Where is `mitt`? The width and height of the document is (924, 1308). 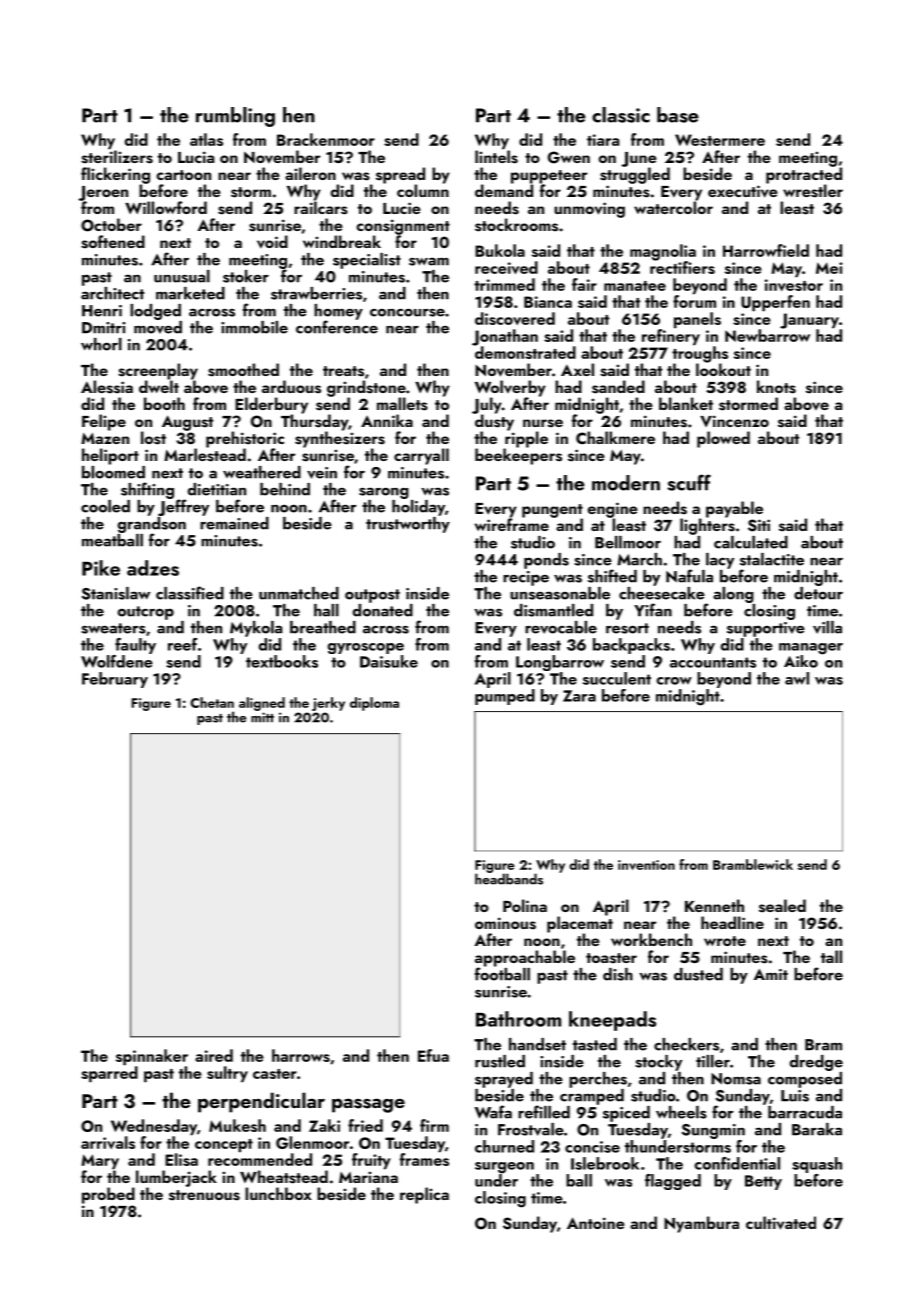
mitt is located at coordinates (262, 717).
